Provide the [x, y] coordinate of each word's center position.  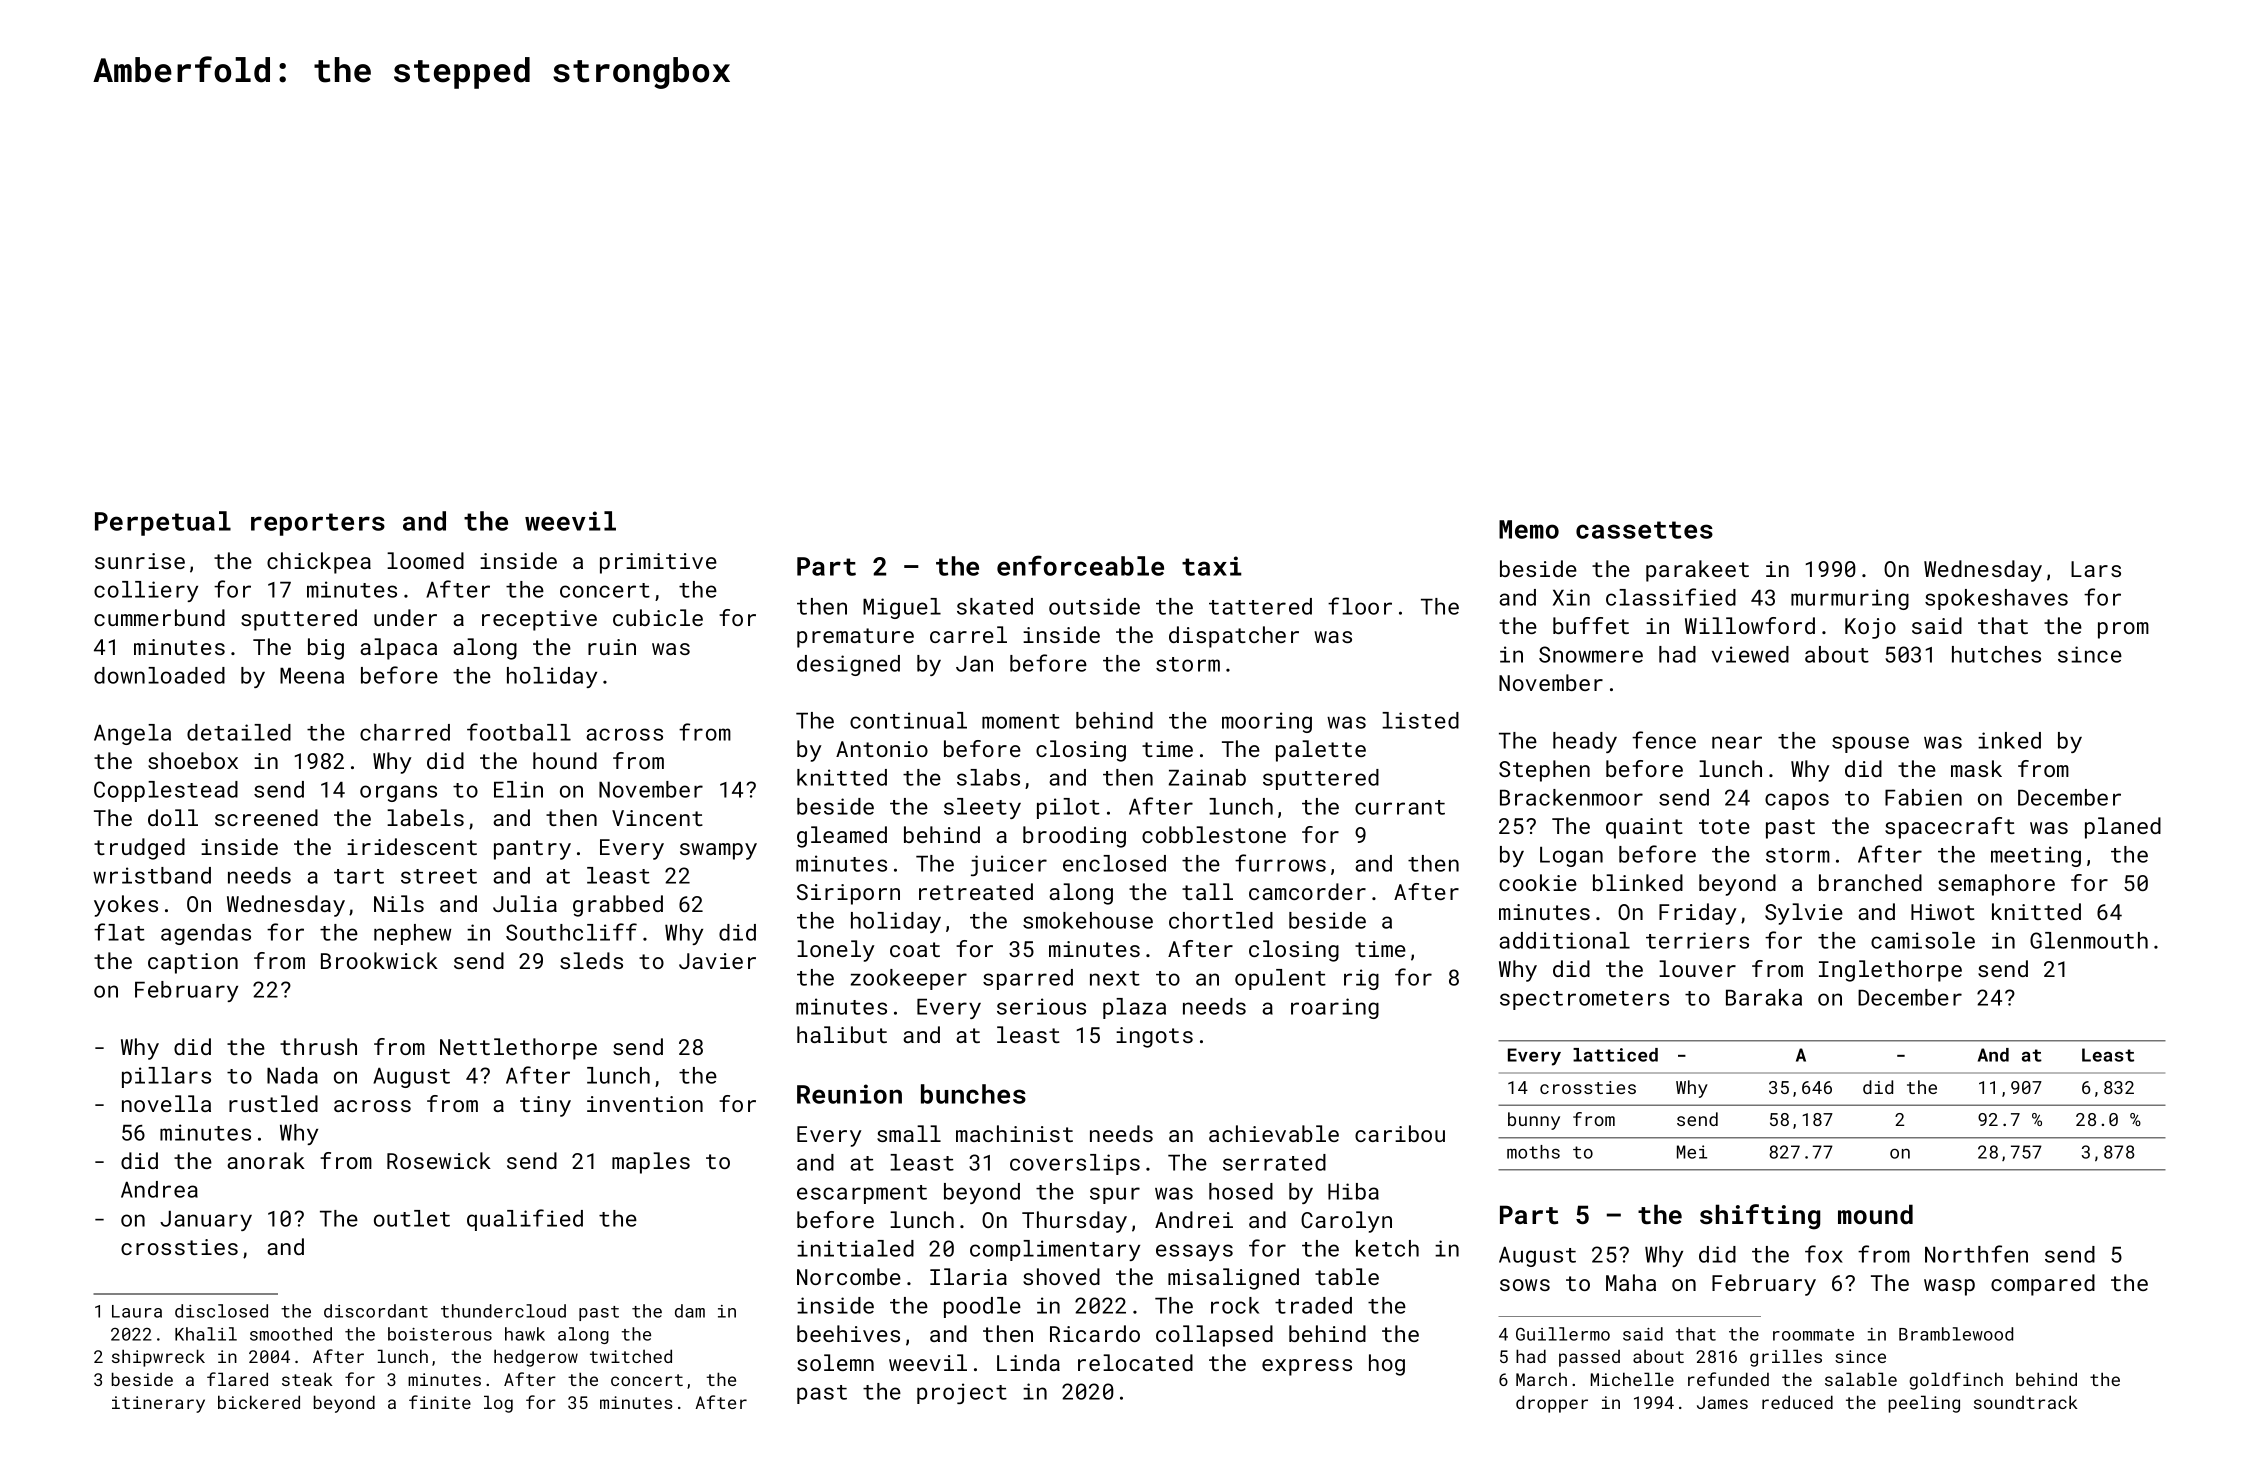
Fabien [1923, 797]
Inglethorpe [1890, 971]
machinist [1014, 1133]
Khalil [206, 1334]
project [962, 1393]
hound [565, 760]
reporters [318, 524]
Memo [1529, 529]
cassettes [1644, 530]
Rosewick [439, 1160]
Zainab [1207, 777]
